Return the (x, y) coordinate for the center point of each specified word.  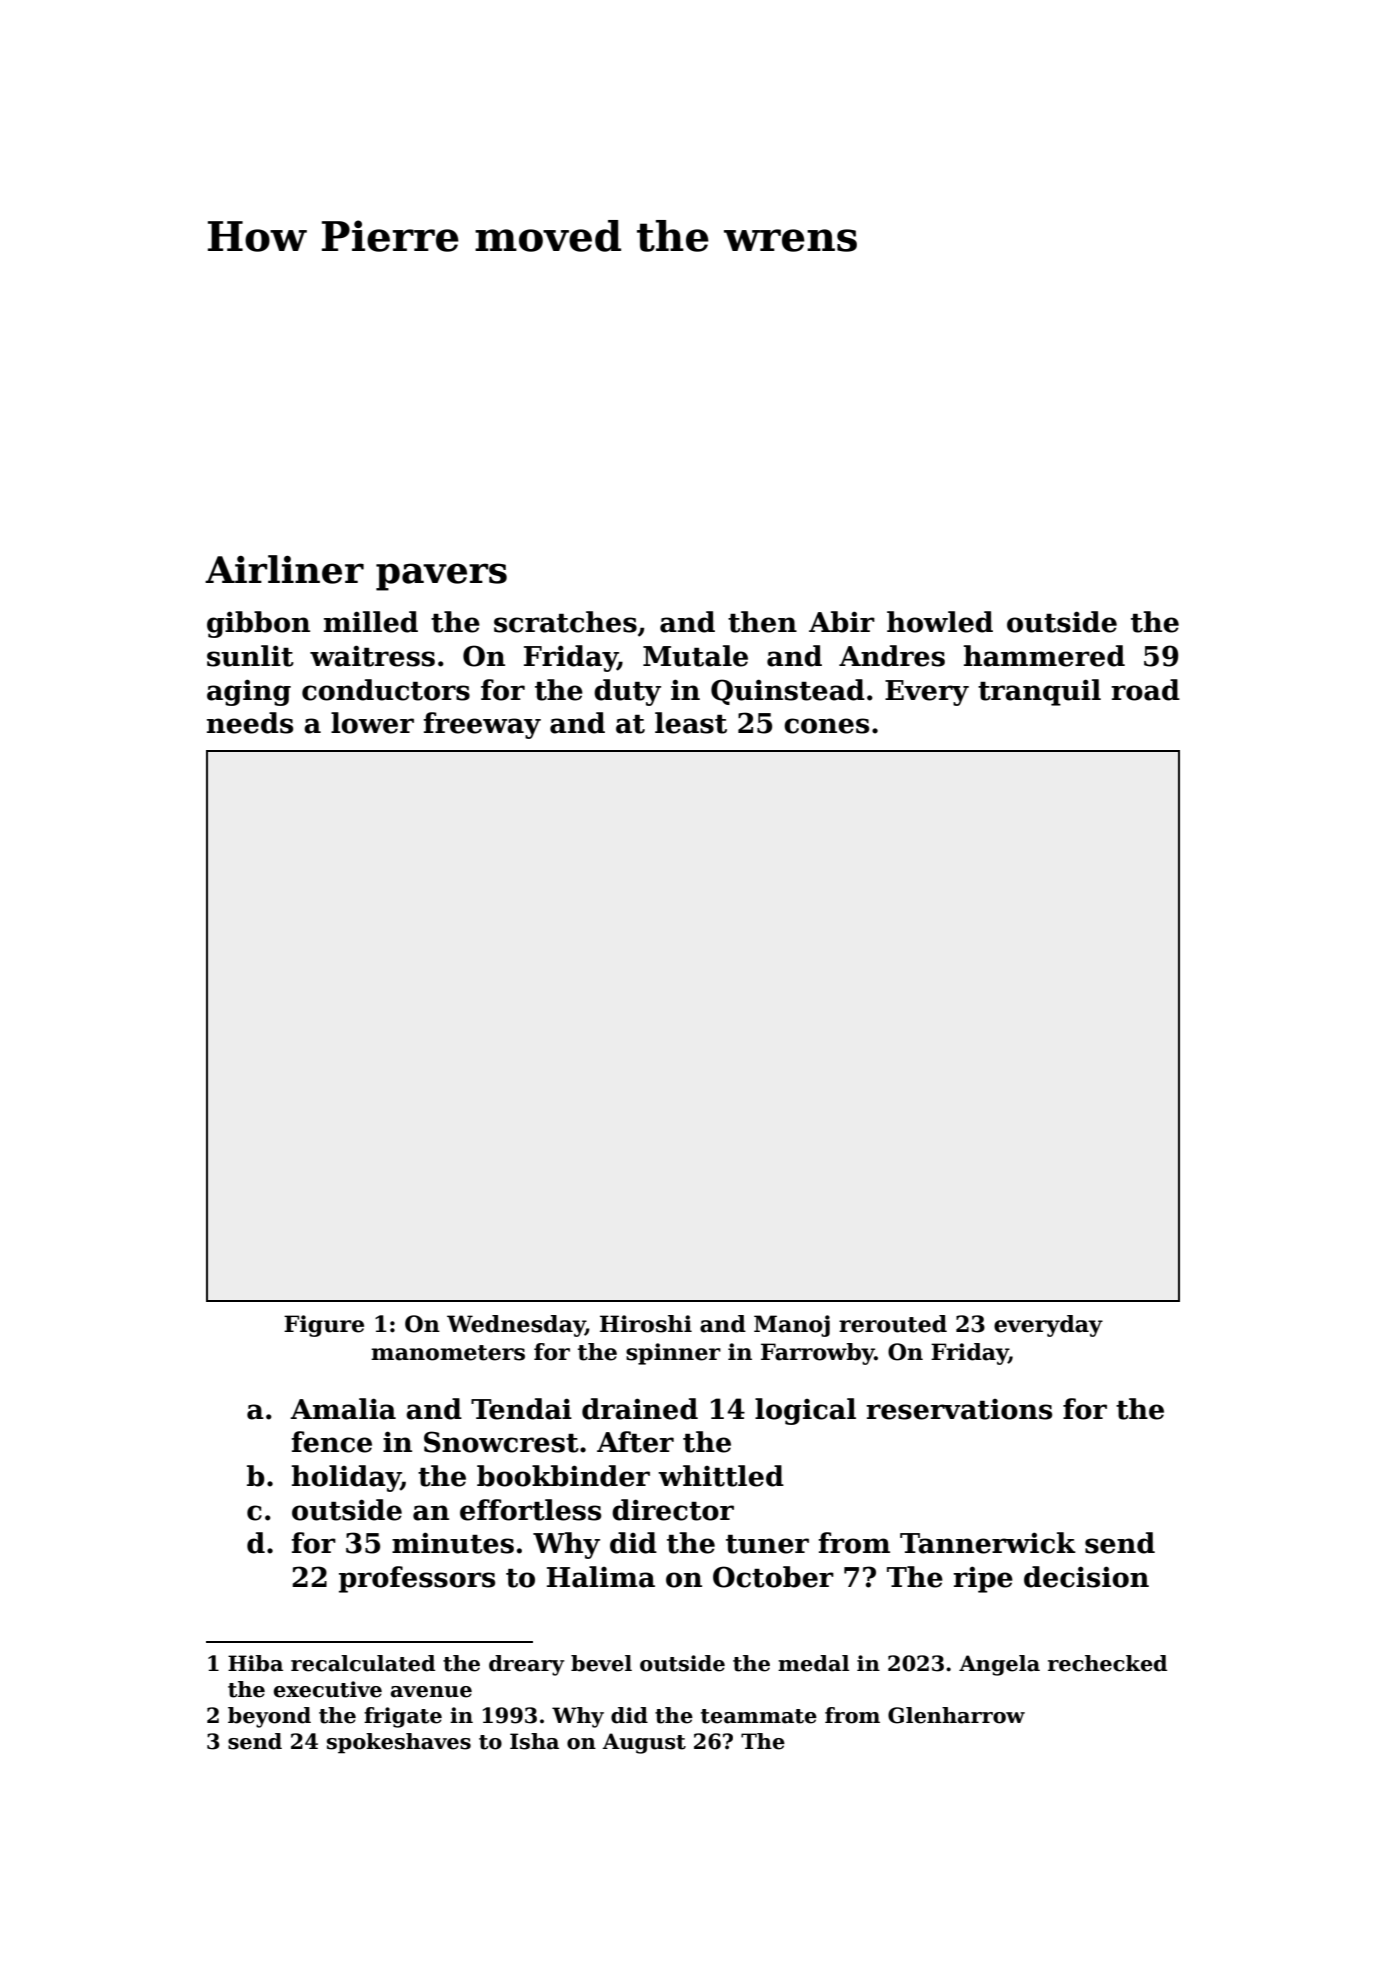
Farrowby (818, 1354)
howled (940, 622)
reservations (959, 1409)
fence (331, 1442)
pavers (441, 577)
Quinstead (788, 692)
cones (826, 726)
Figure (324, 1326)
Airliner (284, 569)
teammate (759, 1716)
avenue (431, 1692)
